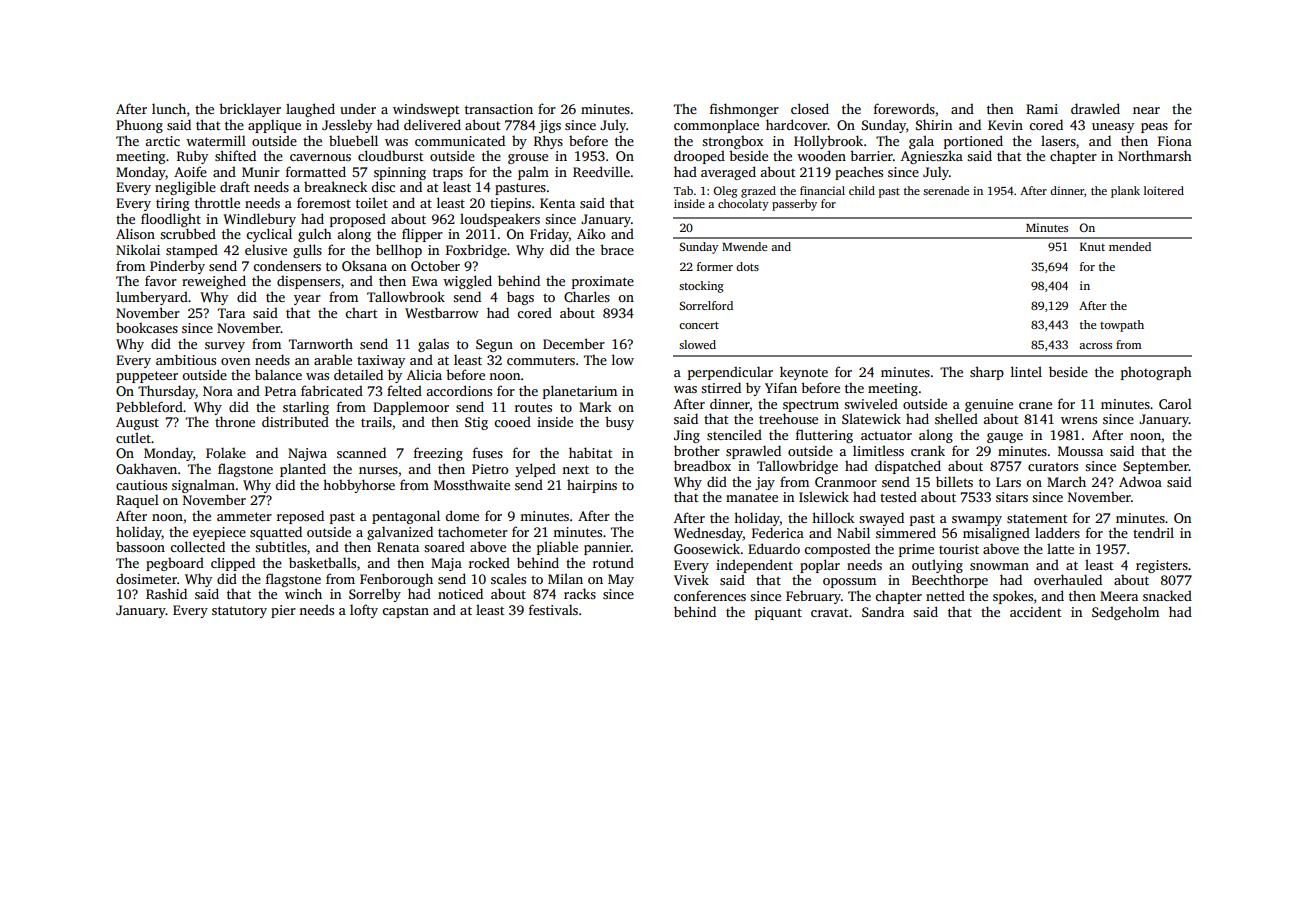 This document has width=1308, height=924. I want to click on Ewa, so click(425, 281).
